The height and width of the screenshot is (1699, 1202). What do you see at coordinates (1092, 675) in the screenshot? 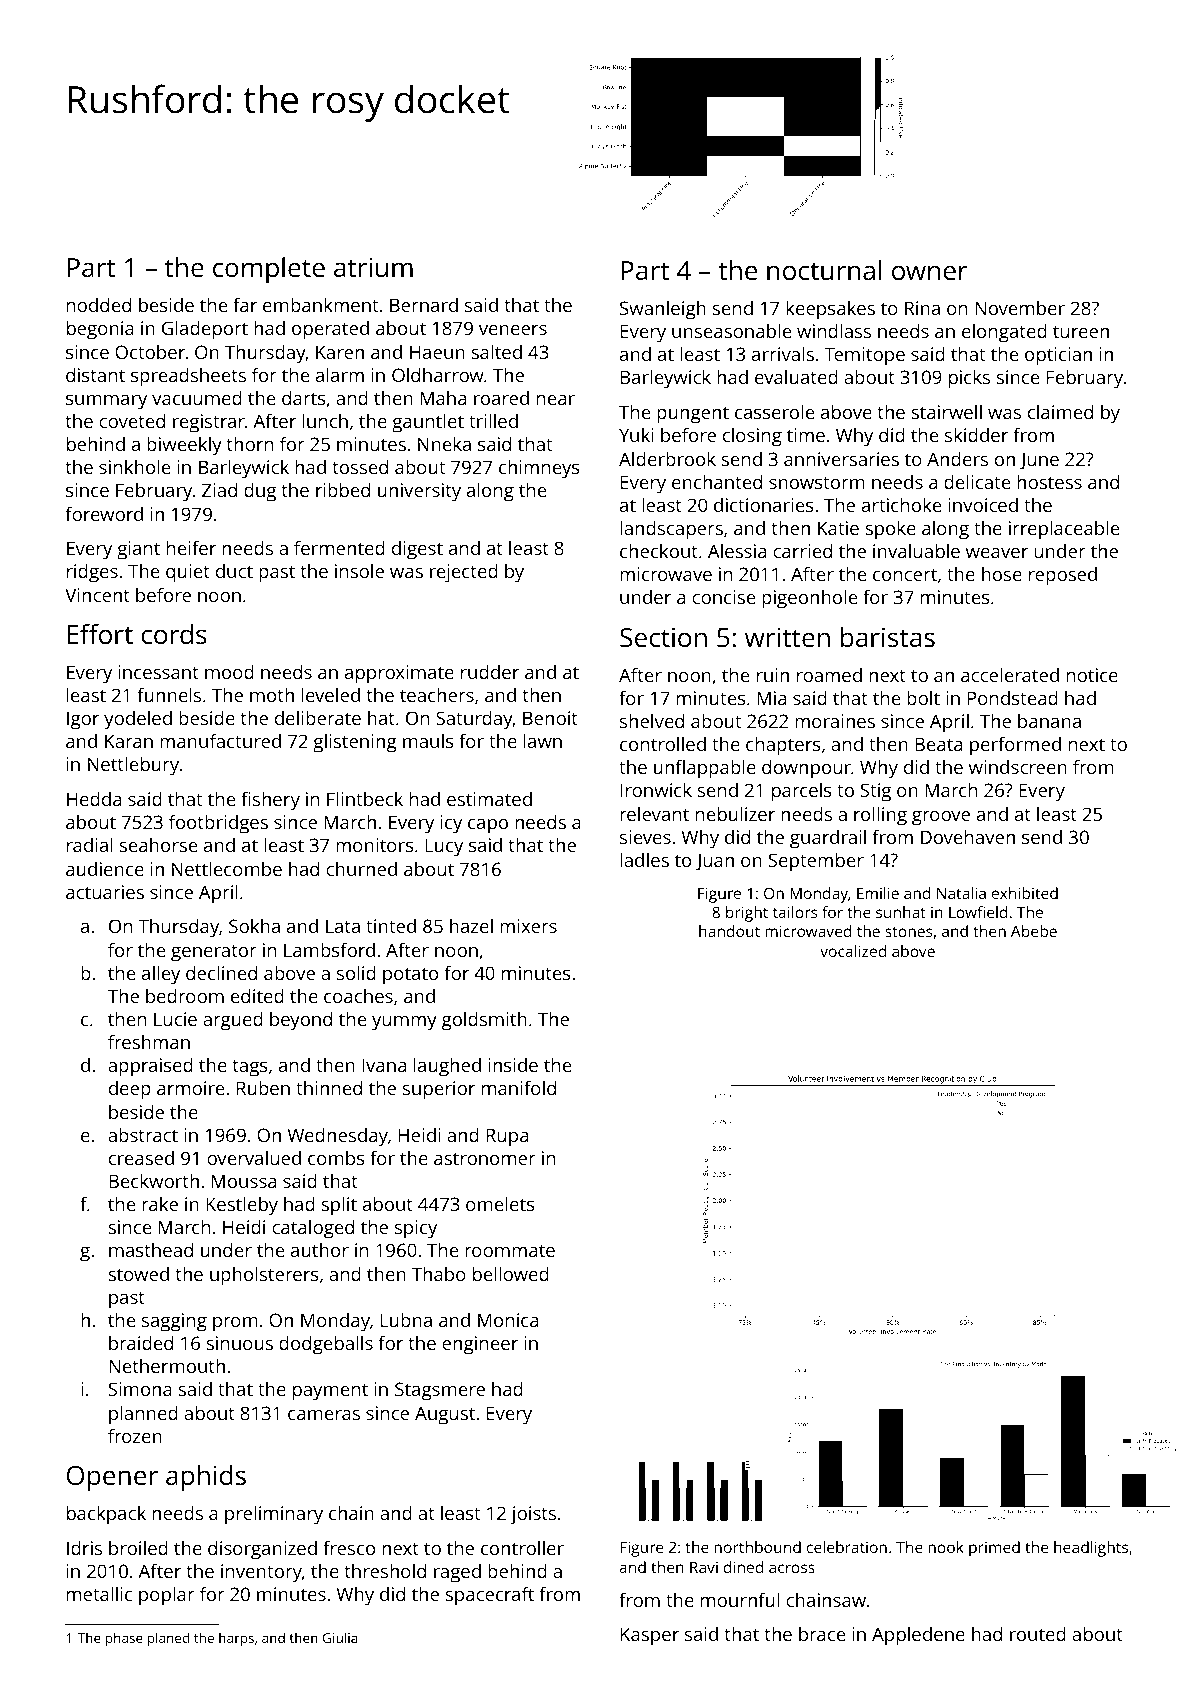
I see `notice` at bounding box center [1092, 675].
